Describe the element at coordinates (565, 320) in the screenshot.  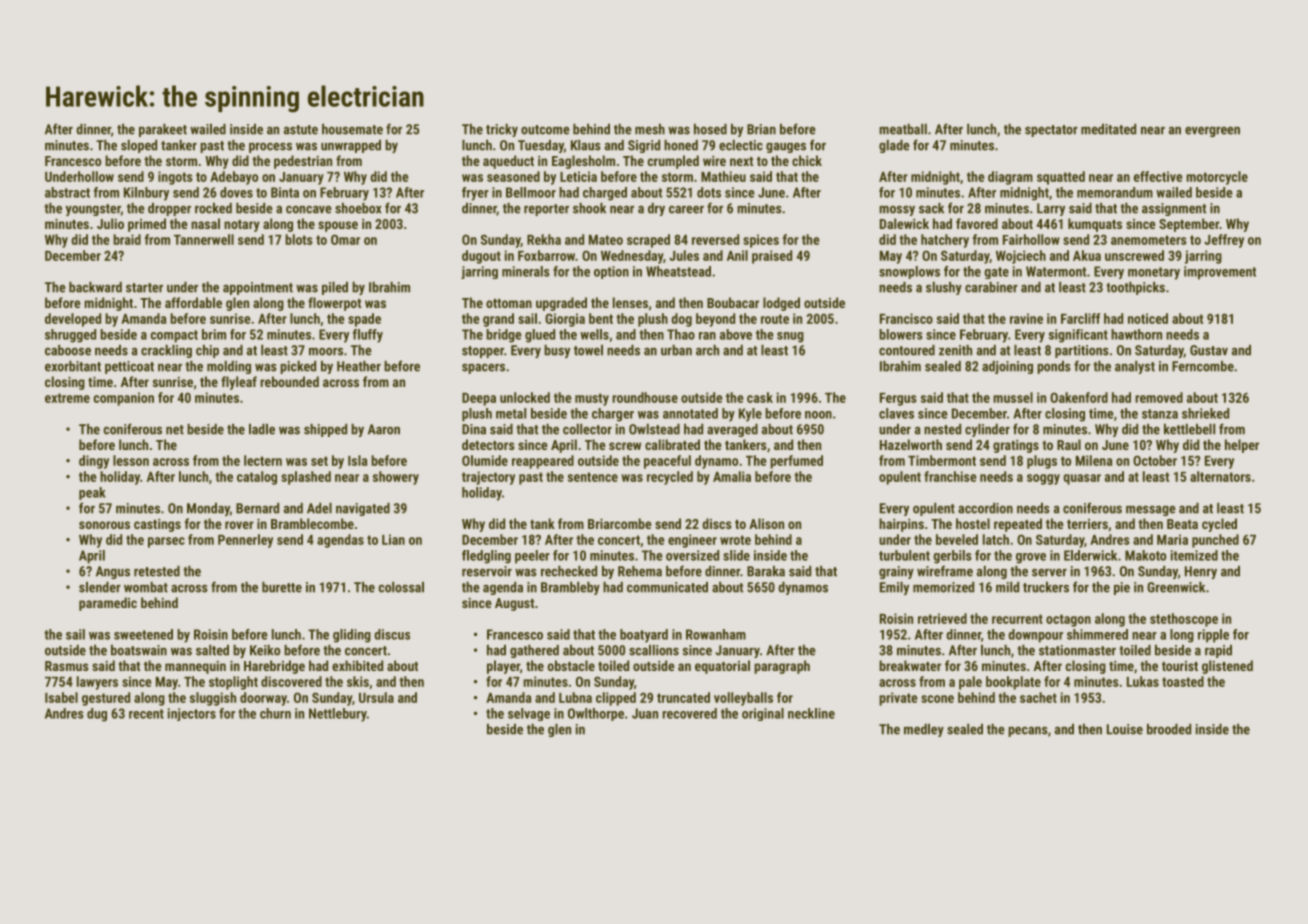
I see `Giorgia` at that location.
